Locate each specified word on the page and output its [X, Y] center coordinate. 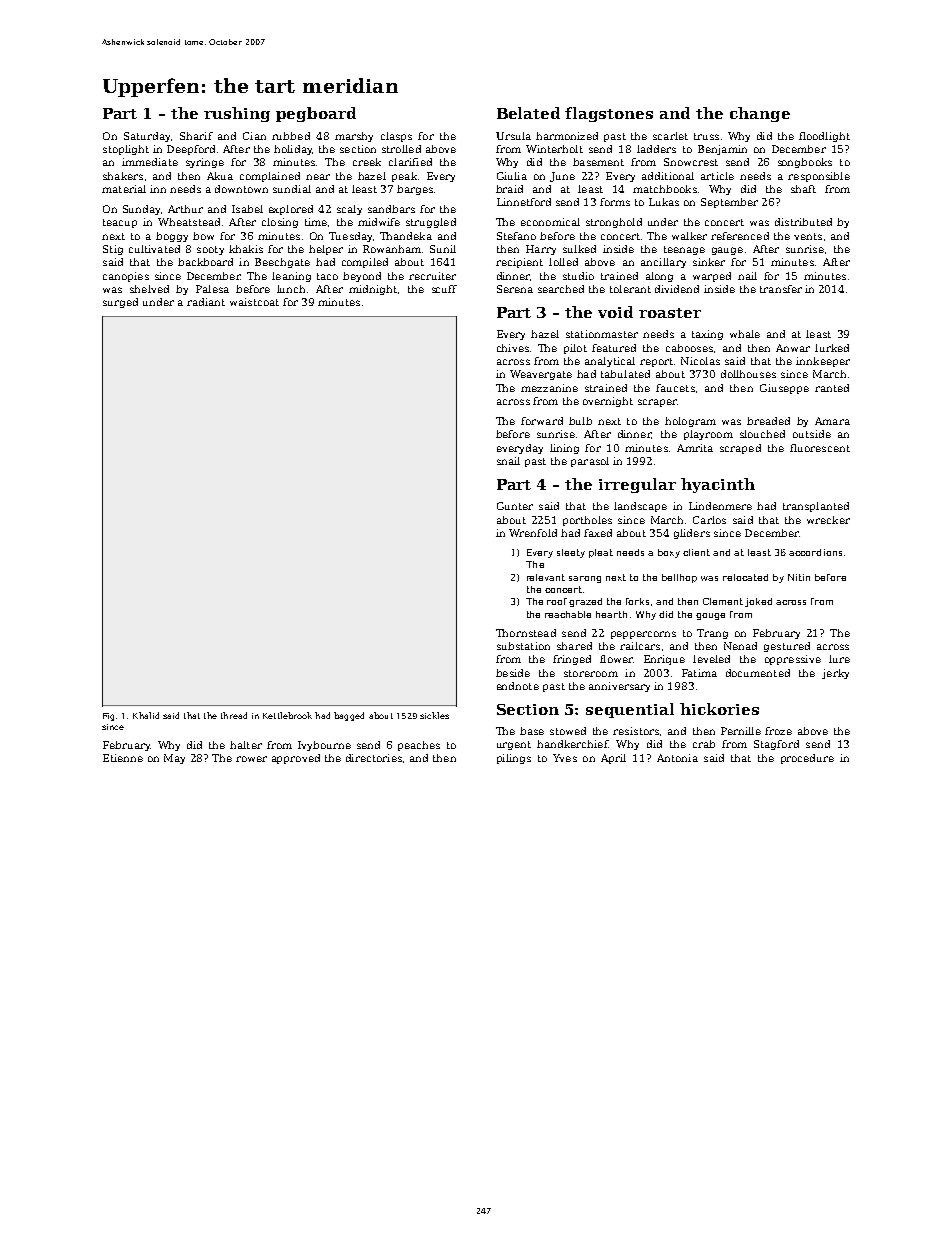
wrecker [828, 520]
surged [120, 303]
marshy [354, 137]
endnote [518, 686]
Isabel [247, 209]
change [760, 114]
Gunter [515, 506]
